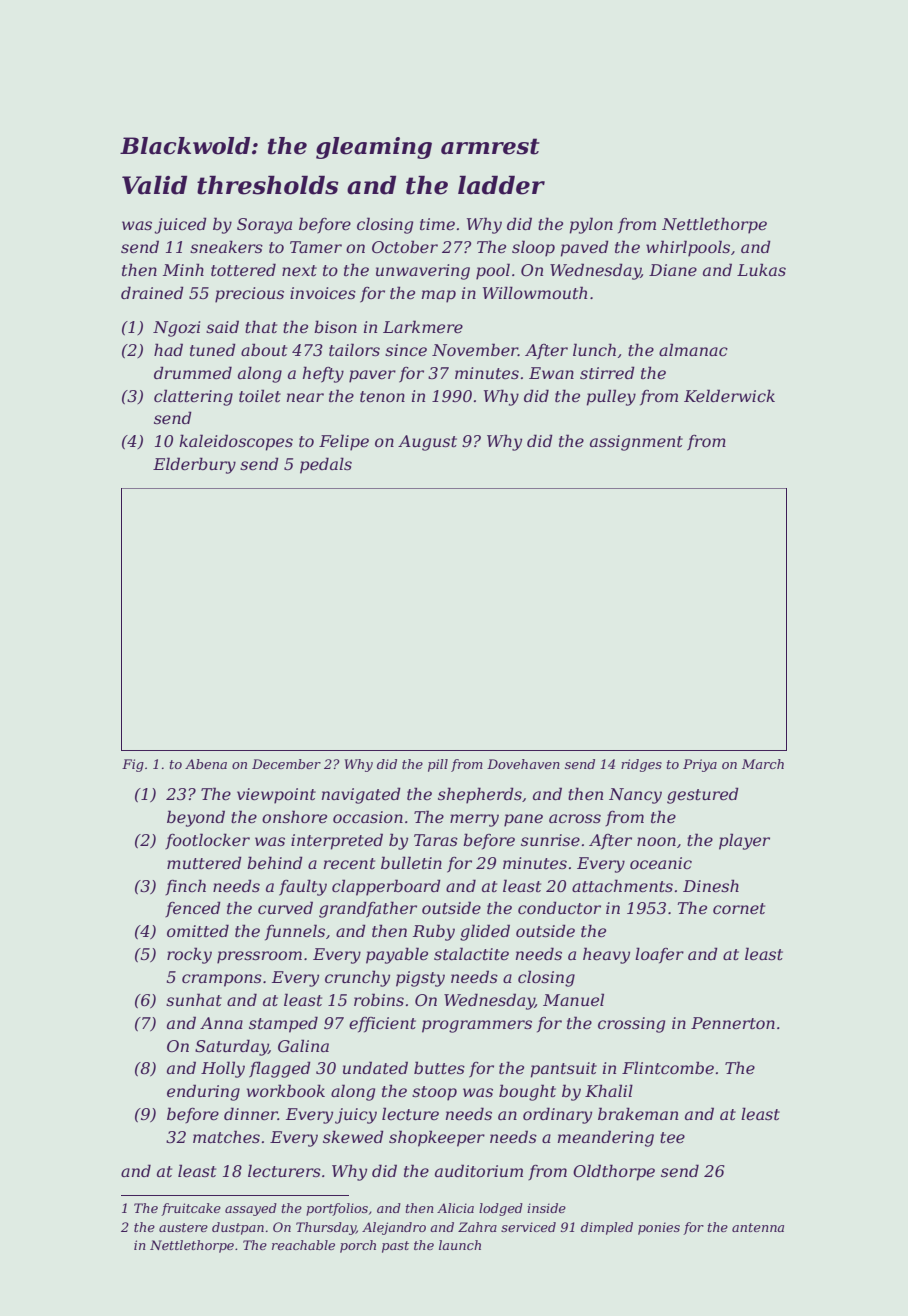 This screenshot has height=1316, width=908. Describe the element at coordinates (411, 862) in the screenshot. I see `bulletin` at that location.
